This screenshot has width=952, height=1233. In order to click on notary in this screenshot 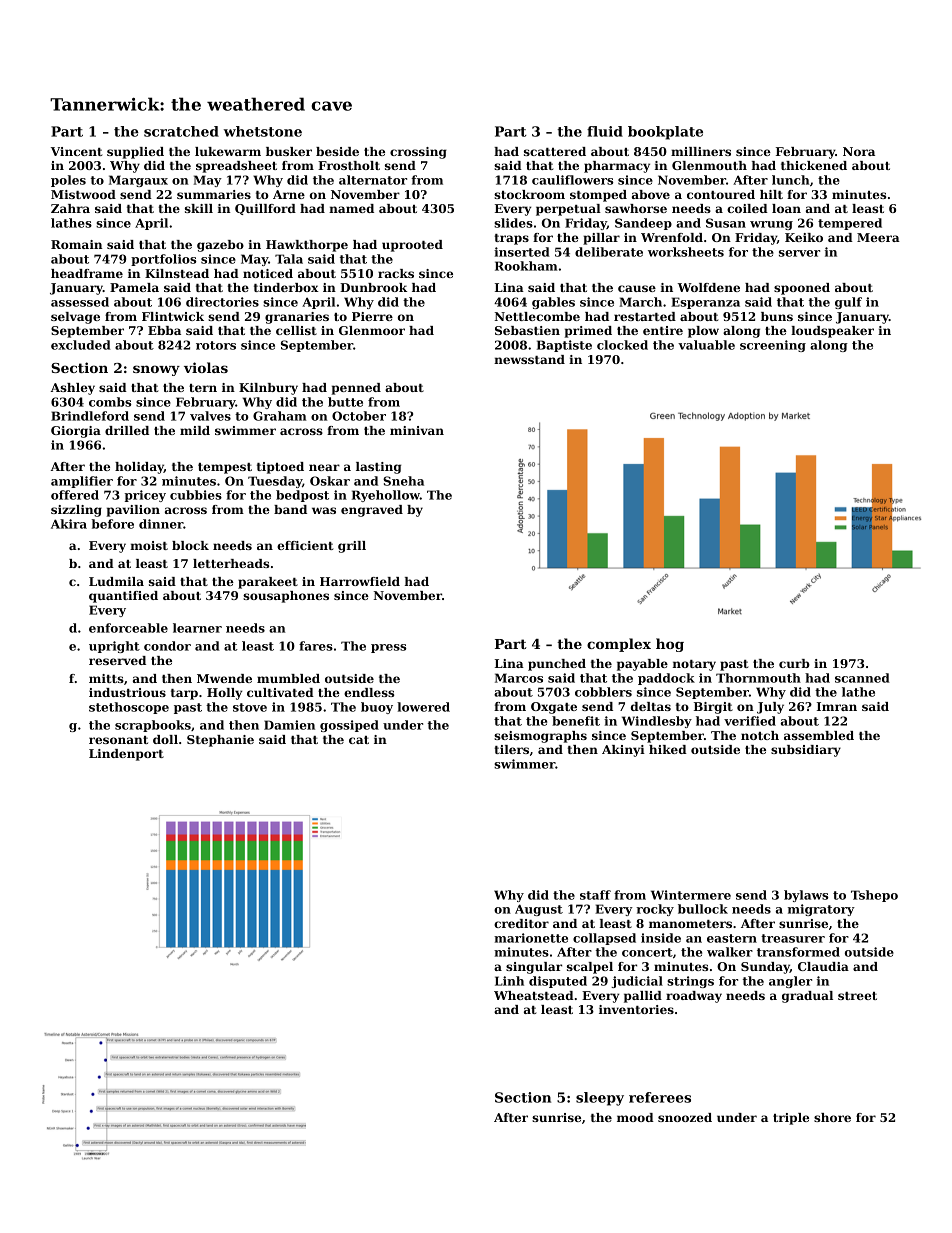, I will do `click(694, 665)`.
